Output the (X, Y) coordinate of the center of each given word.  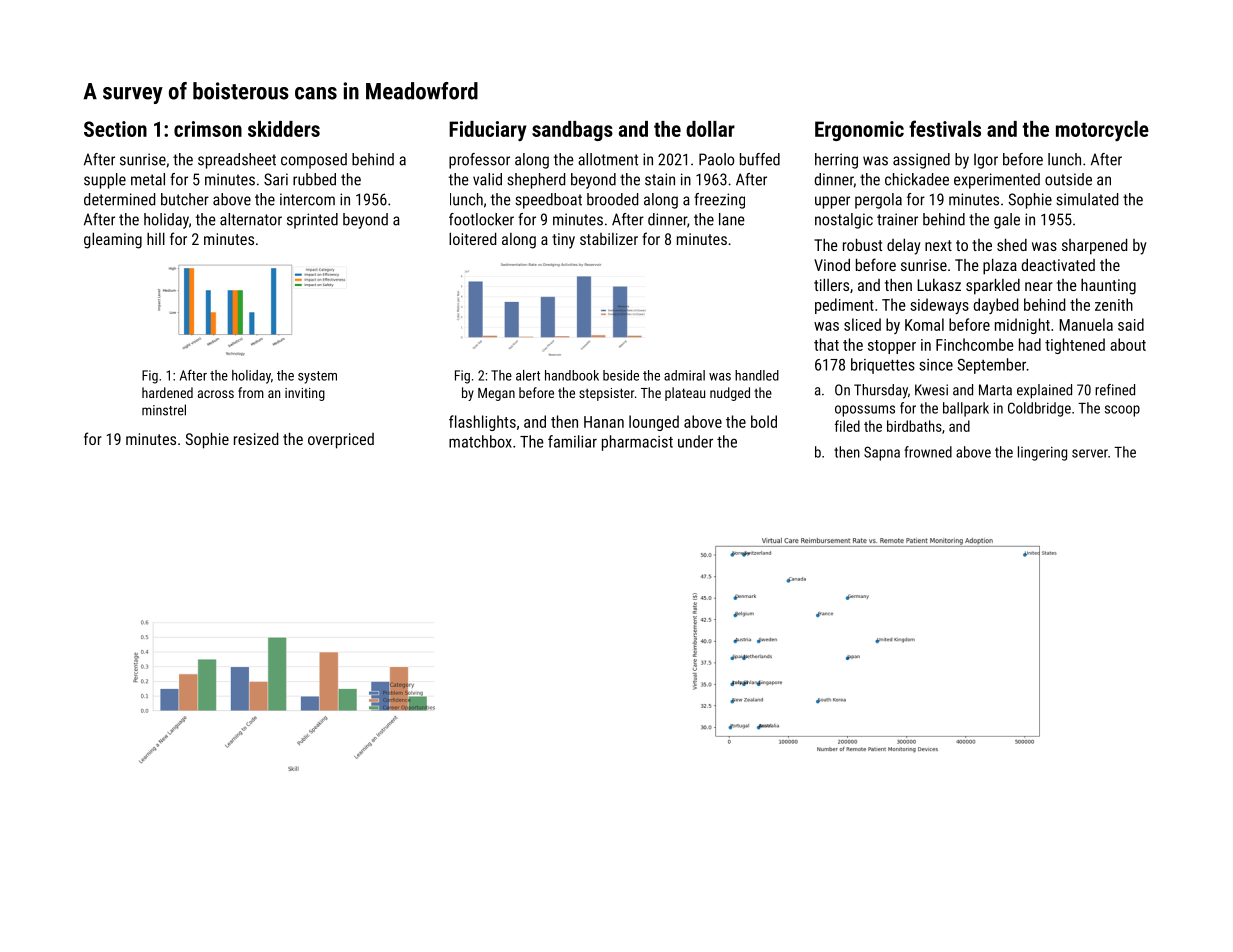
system (317, 377)
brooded (612, 199)
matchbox (480, 441)
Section (115, 129)
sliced (862, 324)
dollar (710, 129)
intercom (307, 199)
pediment (844, 306)
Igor (986, 161)
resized (256, 438)
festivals (945, 128)
